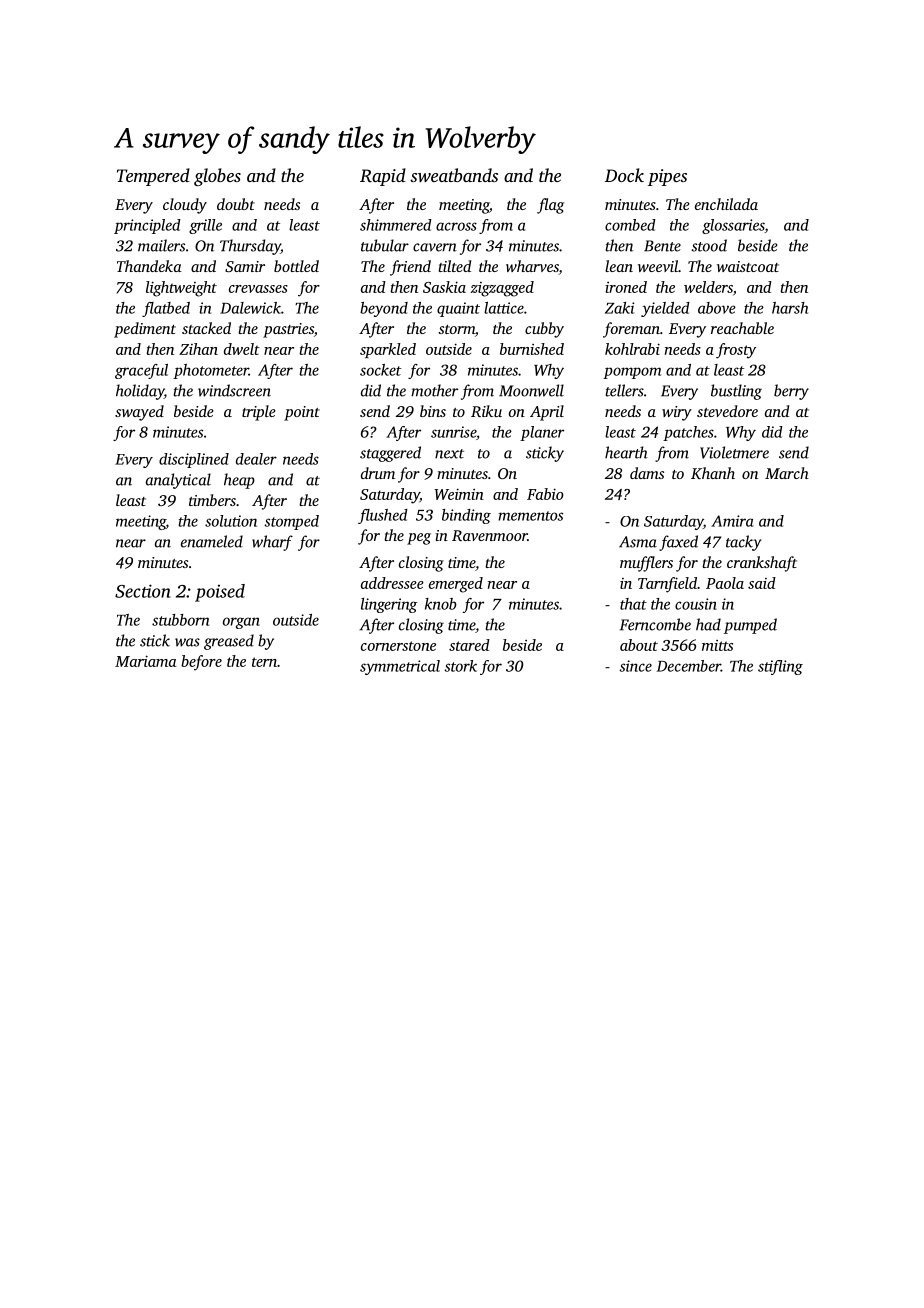  Describe the element at coordinates (384, 309) in the screenshot. I see `beyond` at that location.
